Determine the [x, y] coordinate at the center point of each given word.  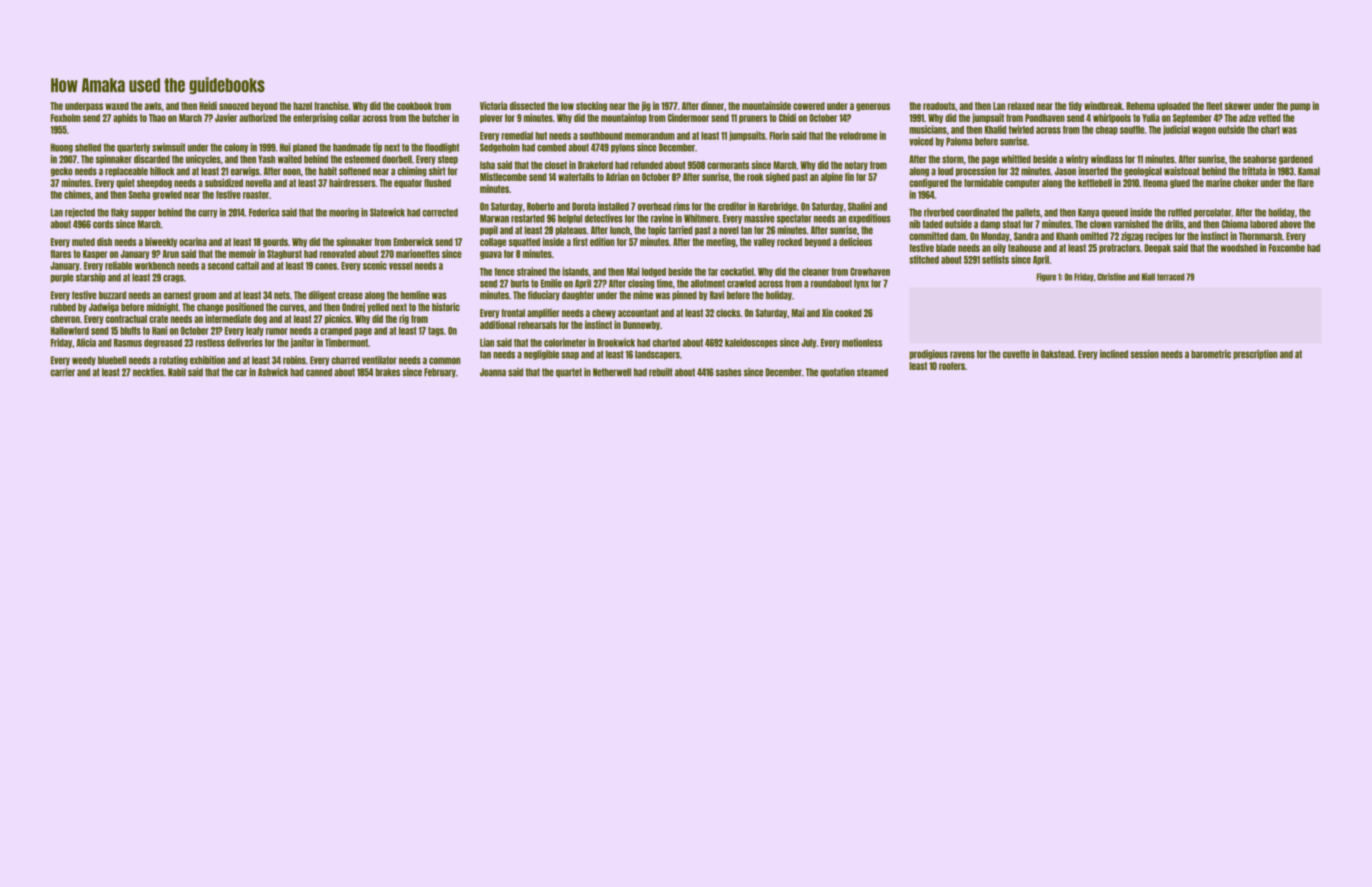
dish [104, 241]
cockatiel [737, 271]
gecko [62, 172]
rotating [173, 361]
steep [448, 160]
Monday [995, 237]
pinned [684, 296]
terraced [1171, 277]
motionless [862, 342]
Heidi [208, 105]
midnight [162, 308]
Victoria [493, 105]
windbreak [1103, 105]
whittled [1016, 159]
